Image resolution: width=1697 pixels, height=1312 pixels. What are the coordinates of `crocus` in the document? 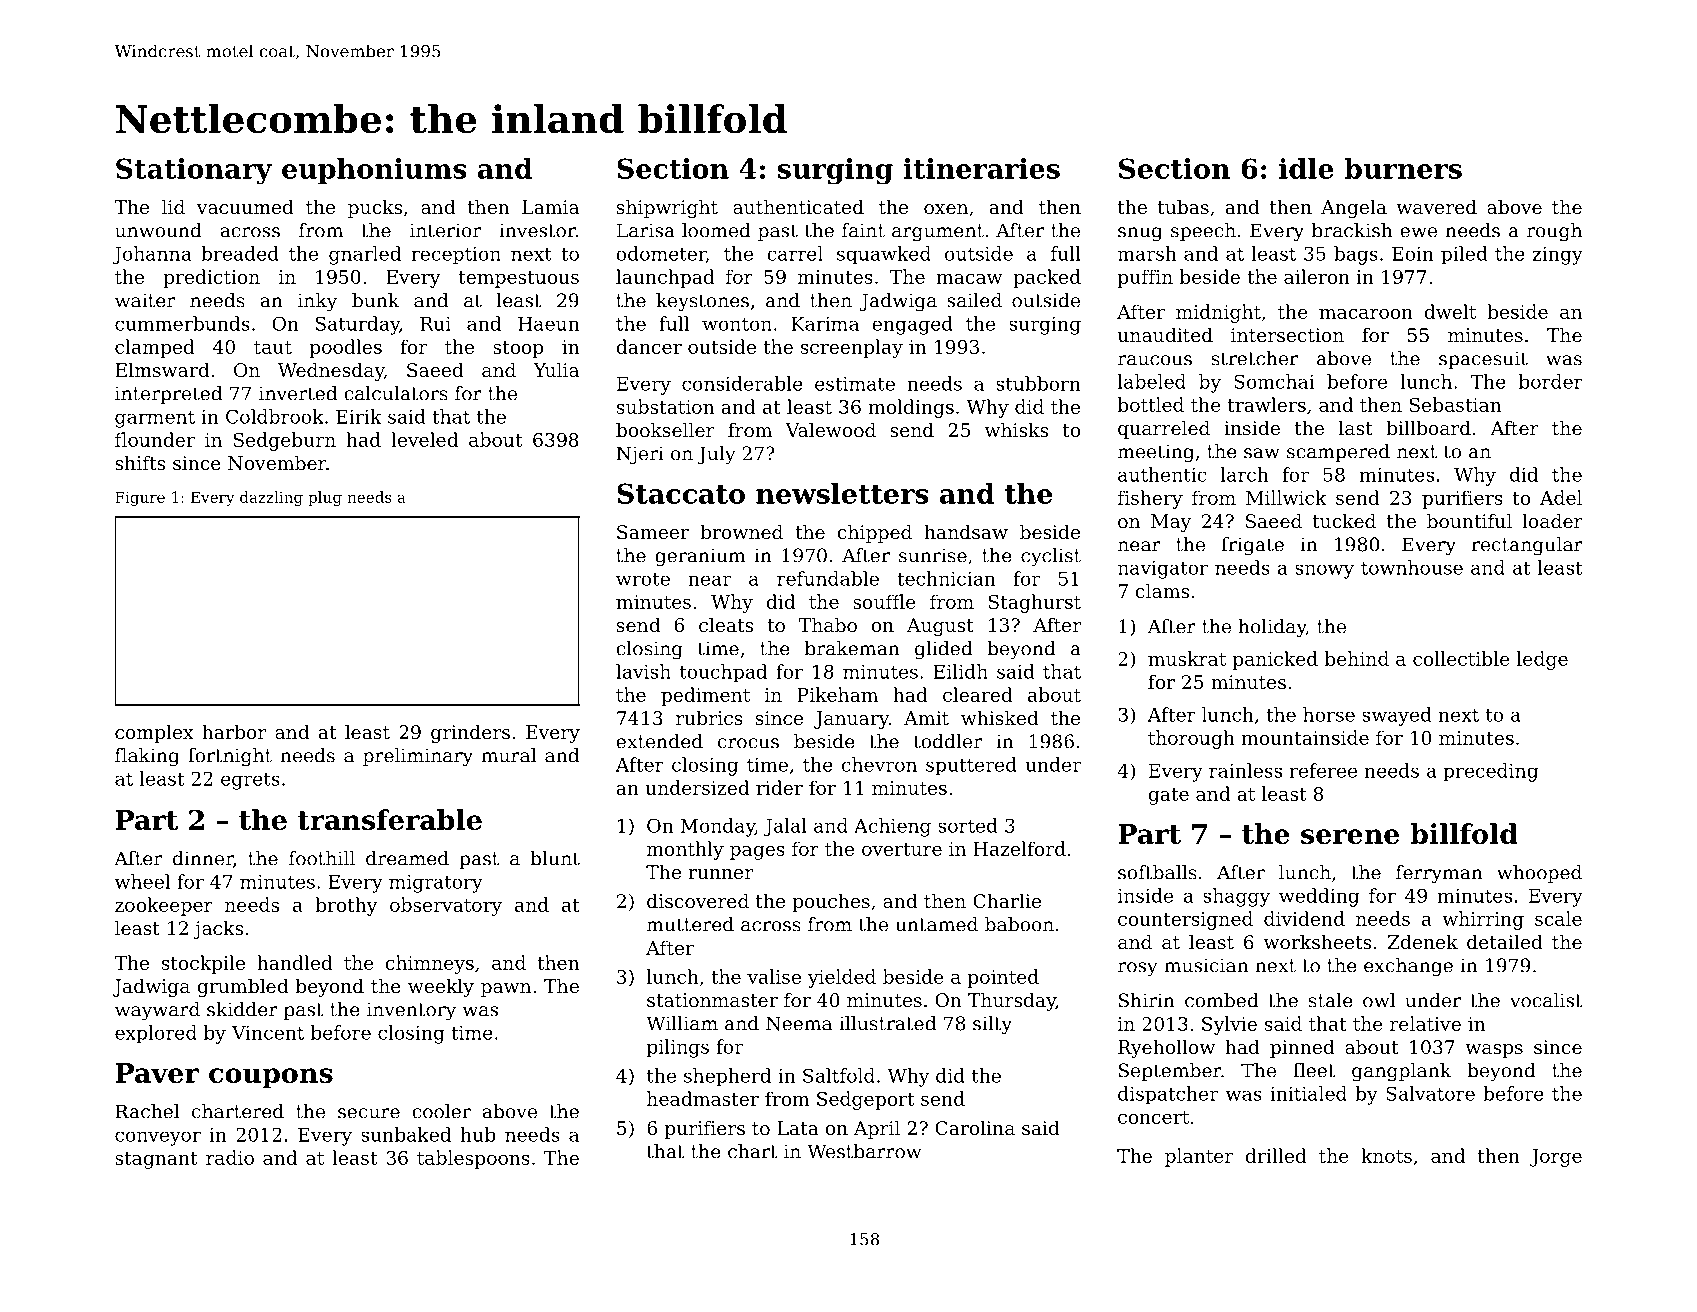 It's located at (748, 743).
